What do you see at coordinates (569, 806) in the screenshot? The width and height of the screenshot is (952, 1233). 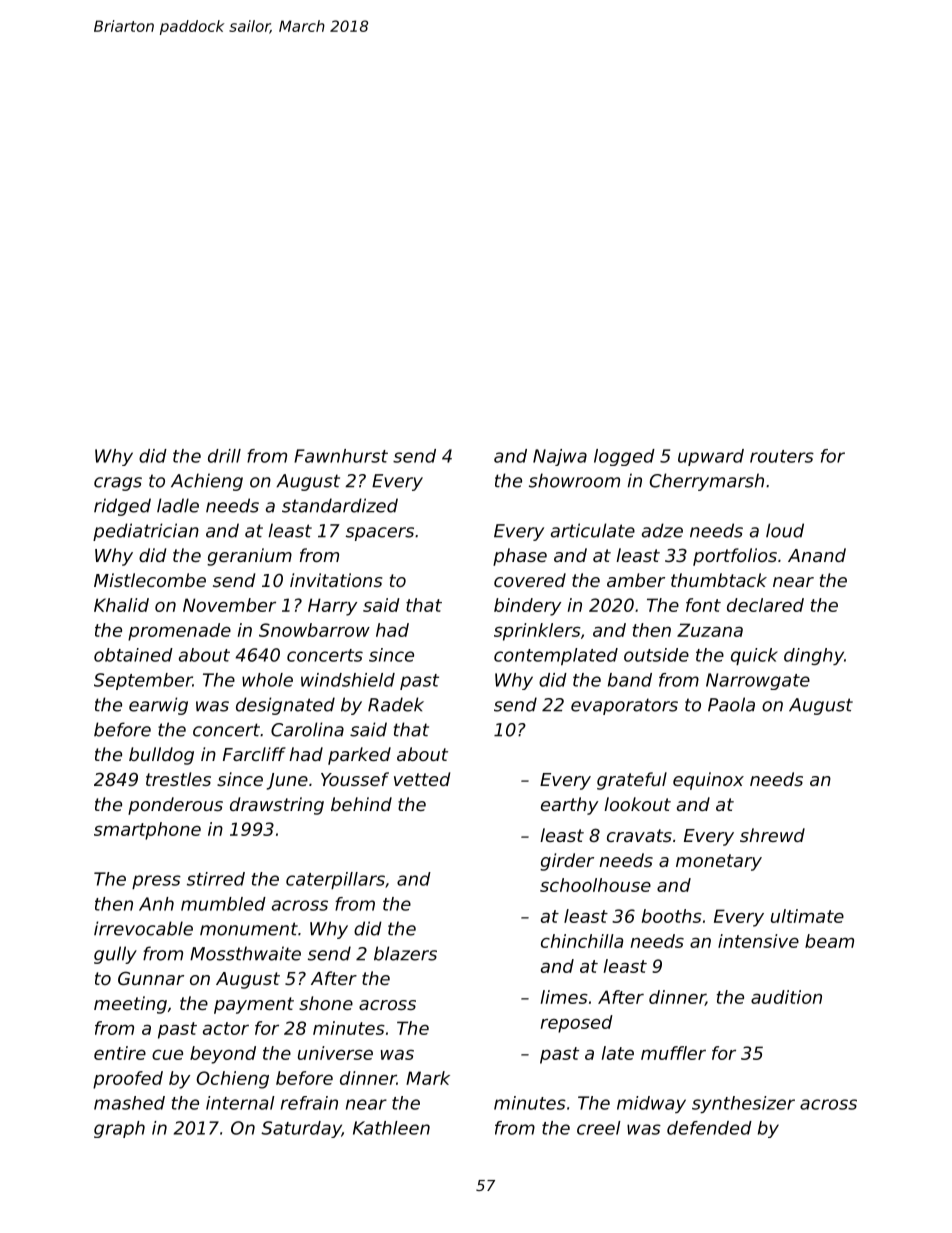 I see `earthy` at bounding box center [569, 806].
